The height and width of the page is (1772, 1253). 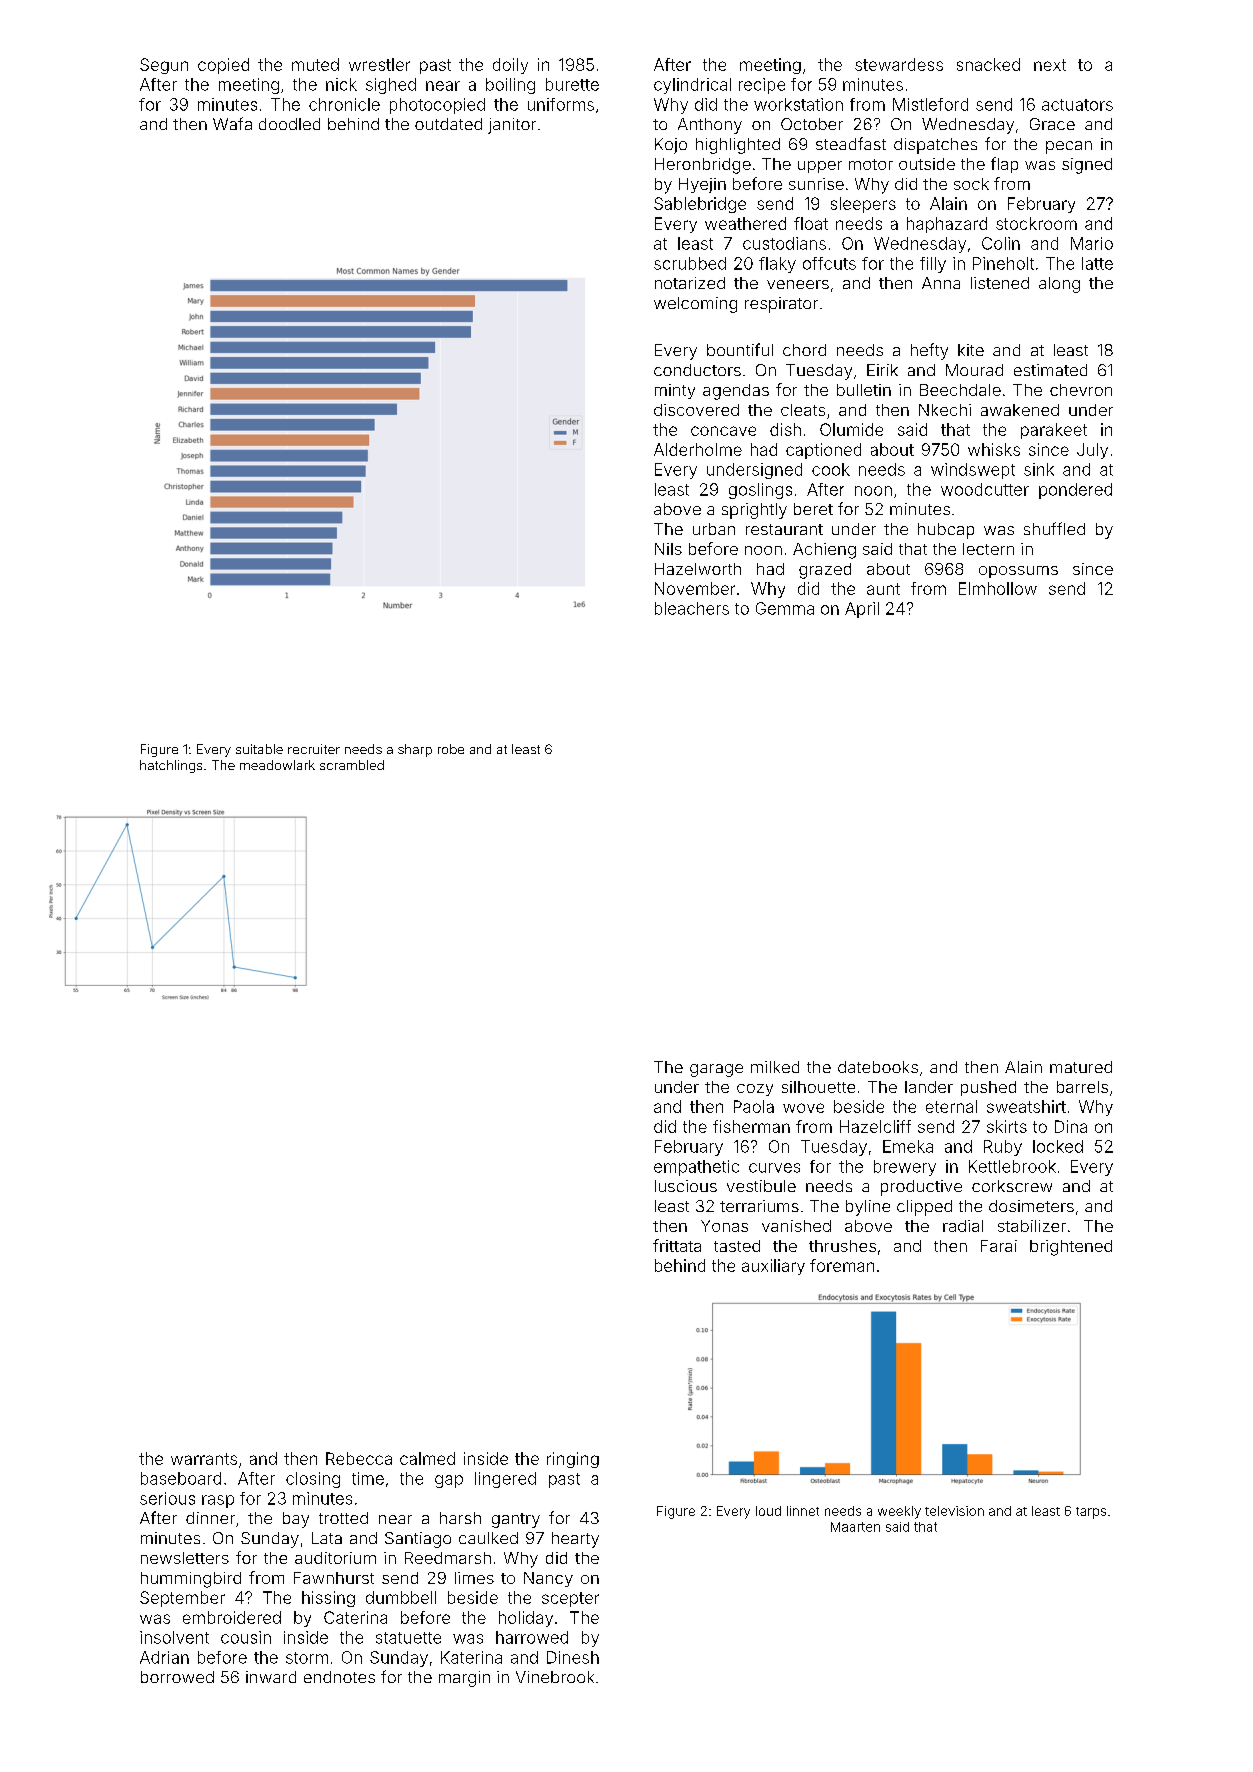 I want to click on Dinesh, so click(x=573, y=1657).
